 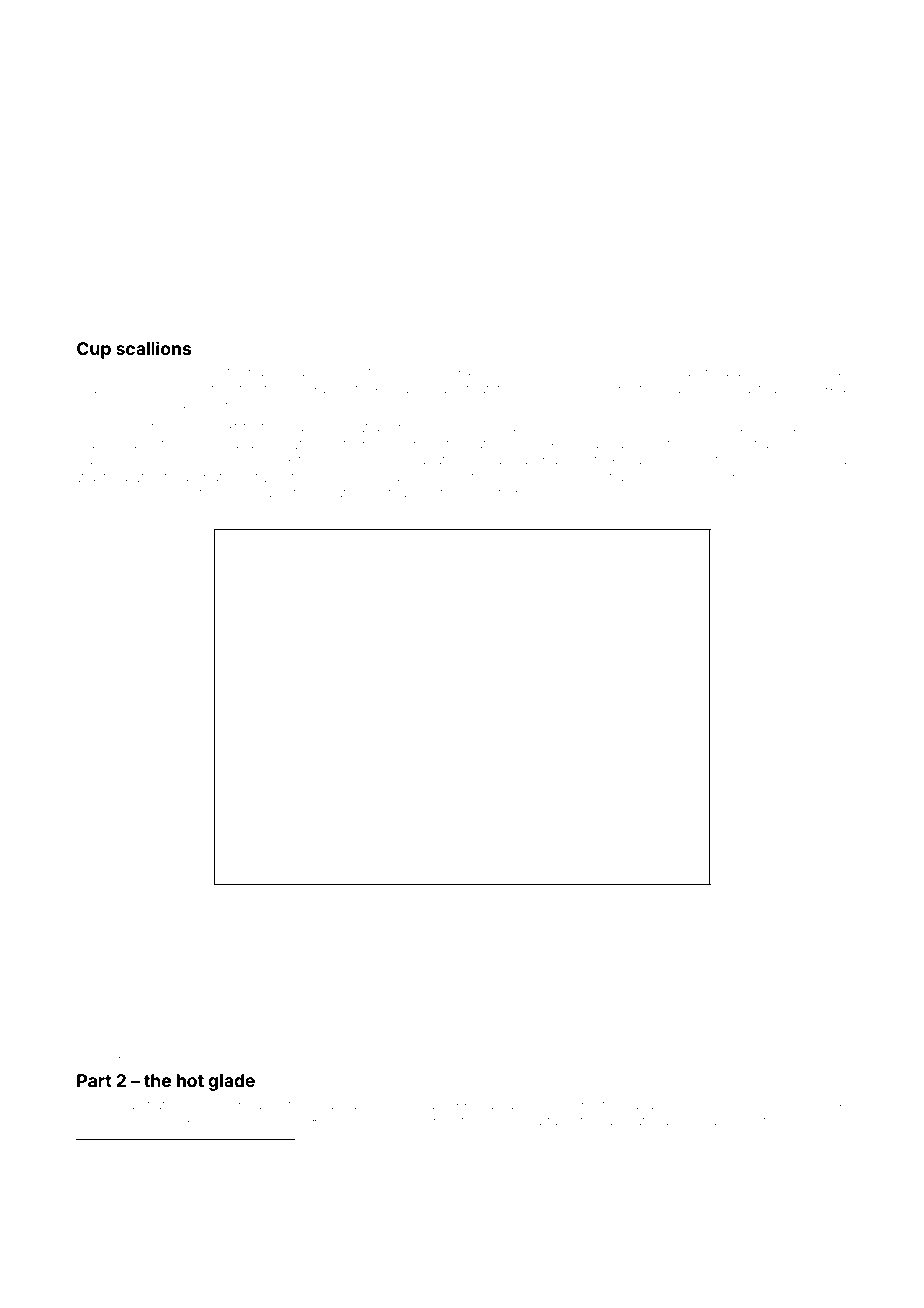 What do you see at coordinates (265, 1056) in the screenshot?
I see `conveyed` at bounding box center [265, 1056].
